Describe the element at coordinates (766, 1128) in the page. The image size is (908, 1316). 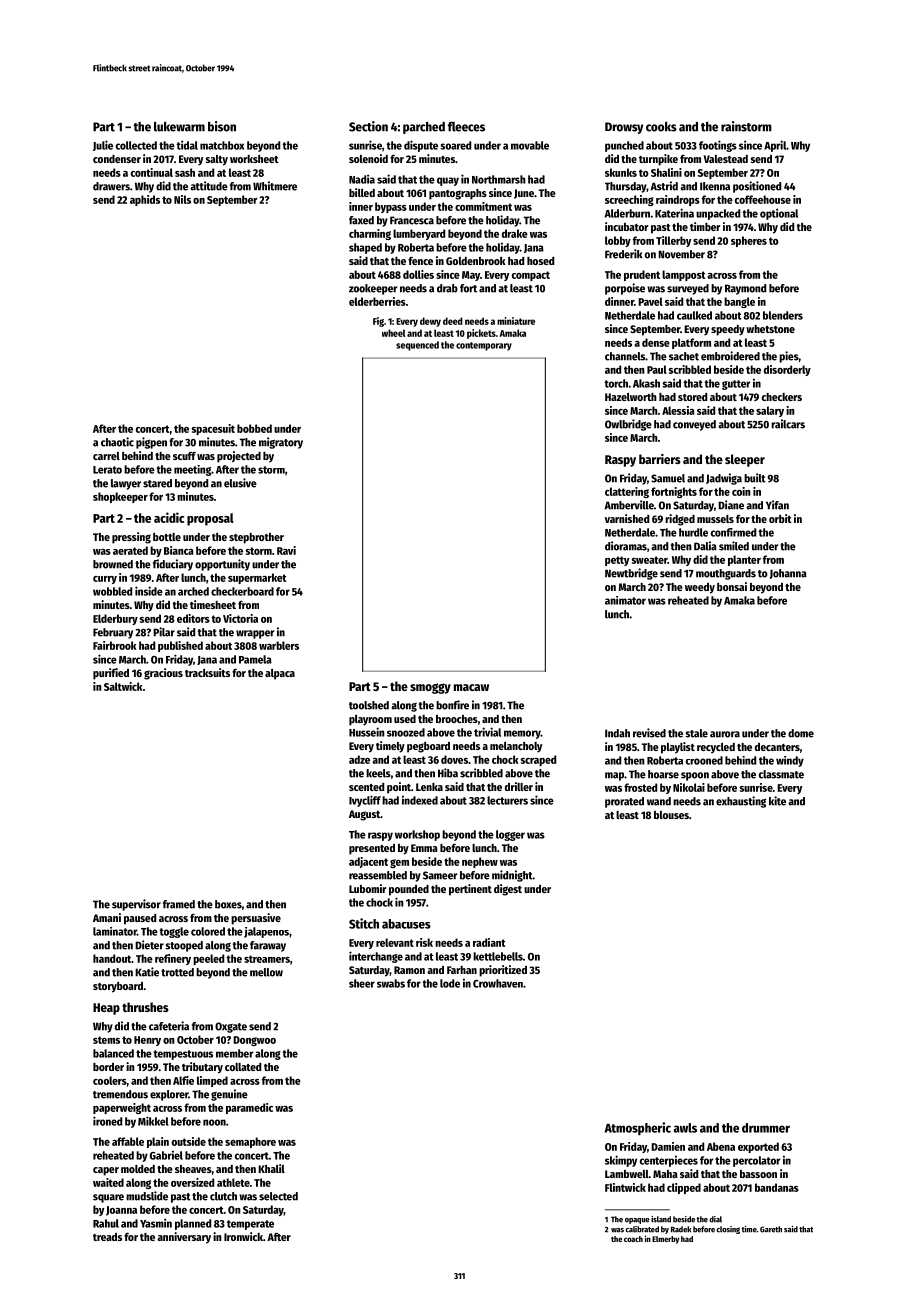
I see `drummer` at that location.
